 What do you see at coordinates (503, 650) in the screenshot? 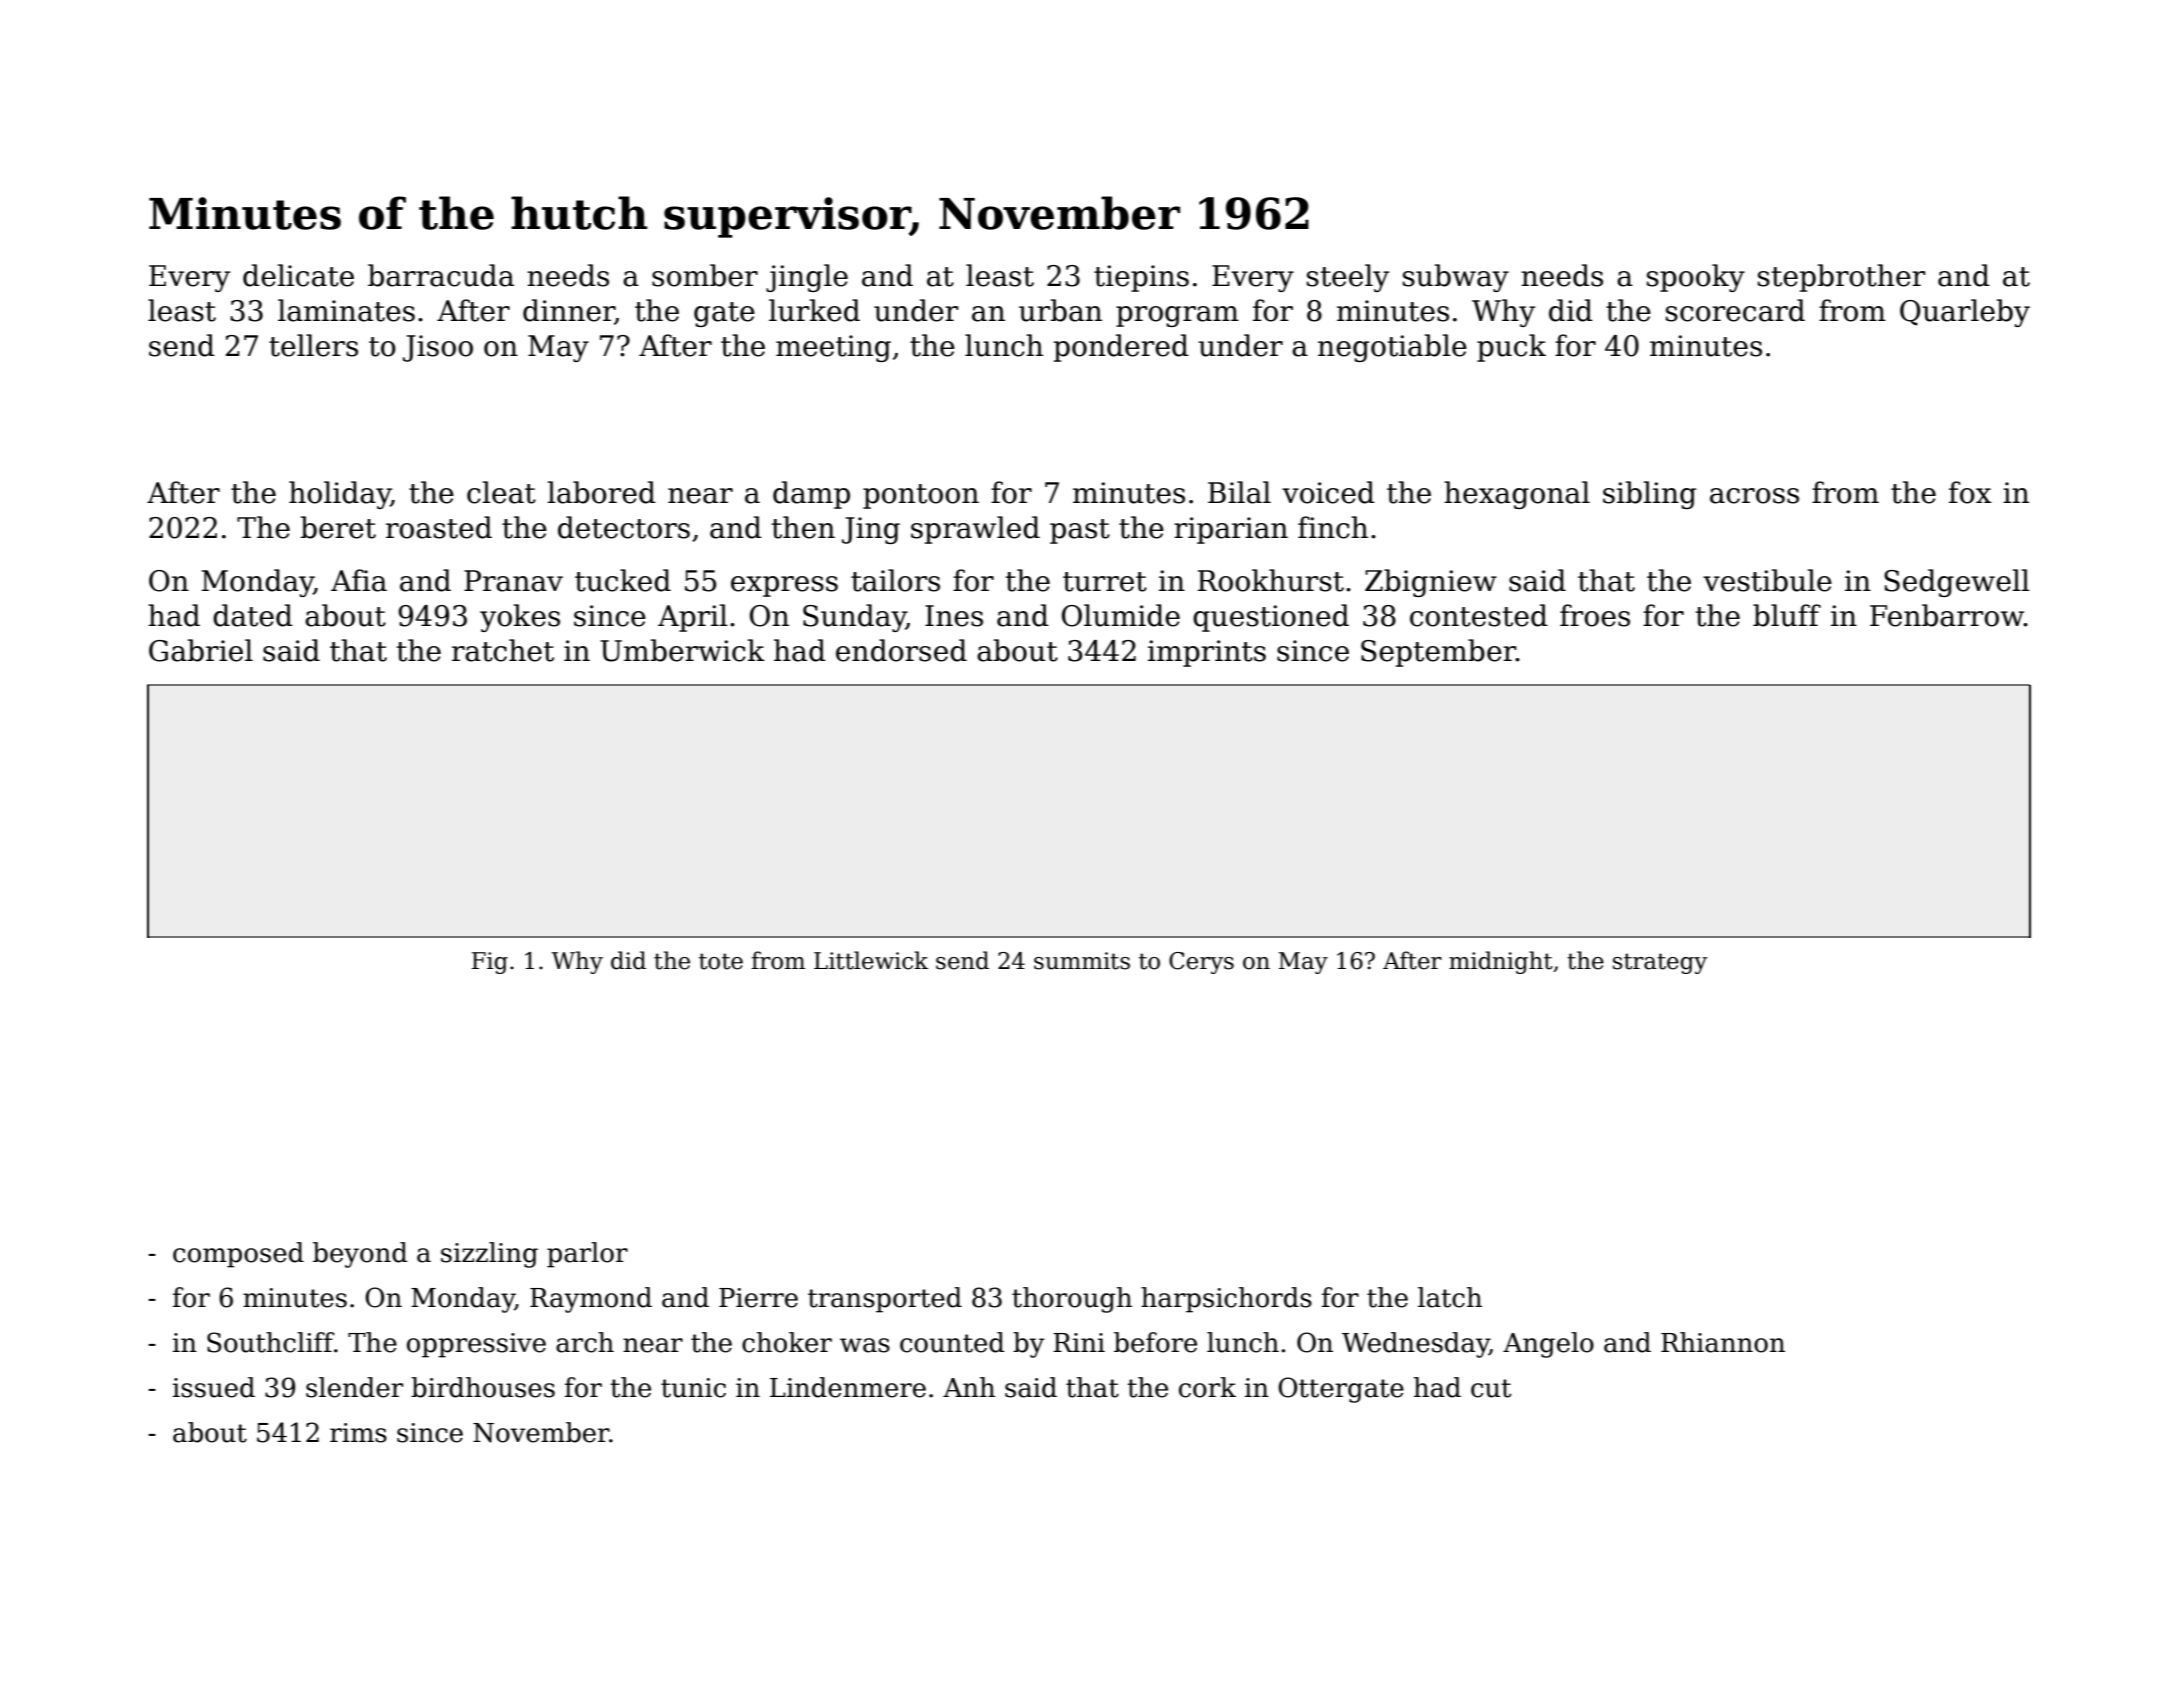
I see `ratchet` at bounding box center [503, 650].
